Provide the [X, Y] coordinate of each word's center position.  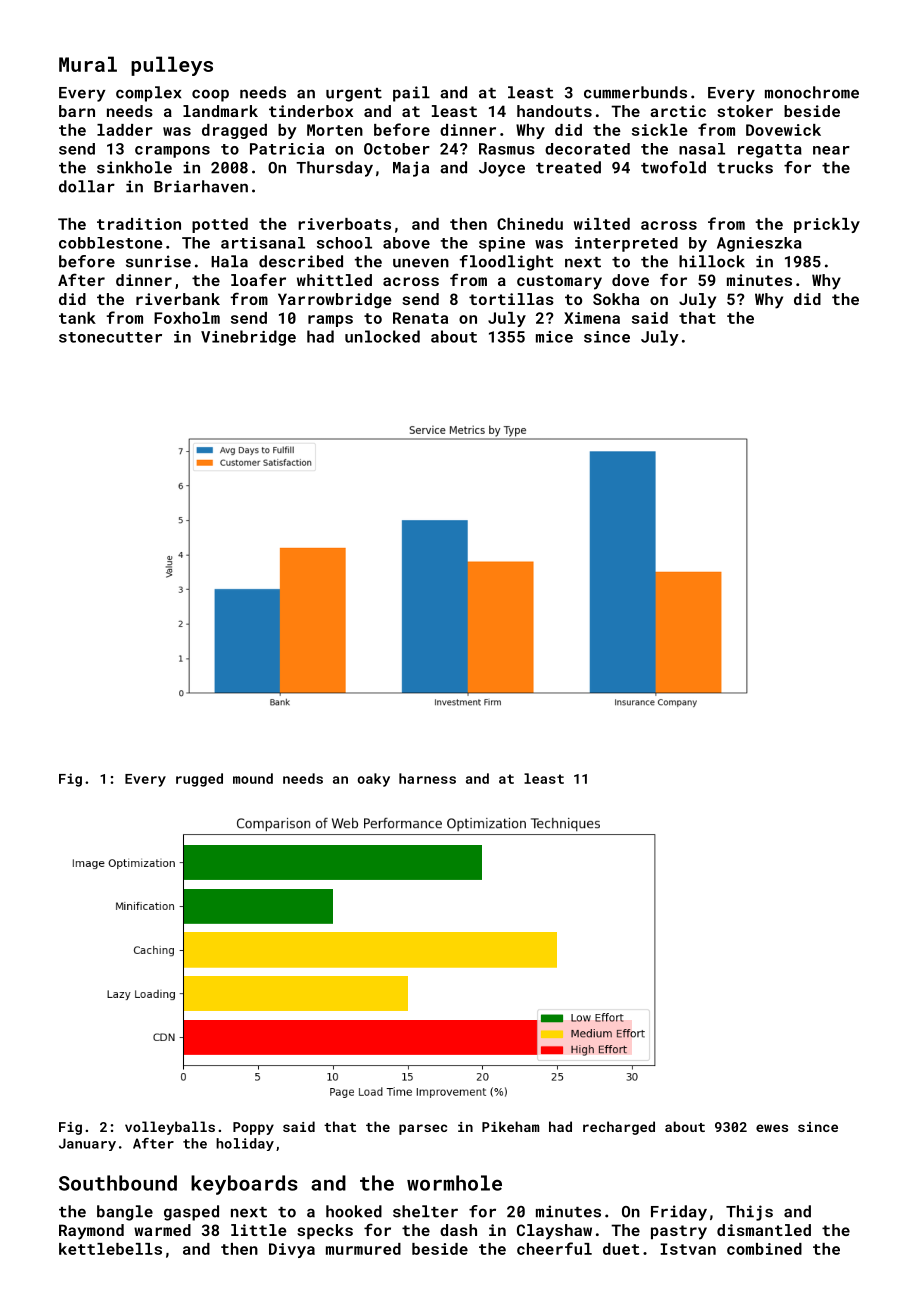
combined [764, 1249]
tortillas [511, 299]
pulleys [172, 66]
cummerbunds [635, 92]
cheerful [554, 1248]
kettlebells [110, 1249]
